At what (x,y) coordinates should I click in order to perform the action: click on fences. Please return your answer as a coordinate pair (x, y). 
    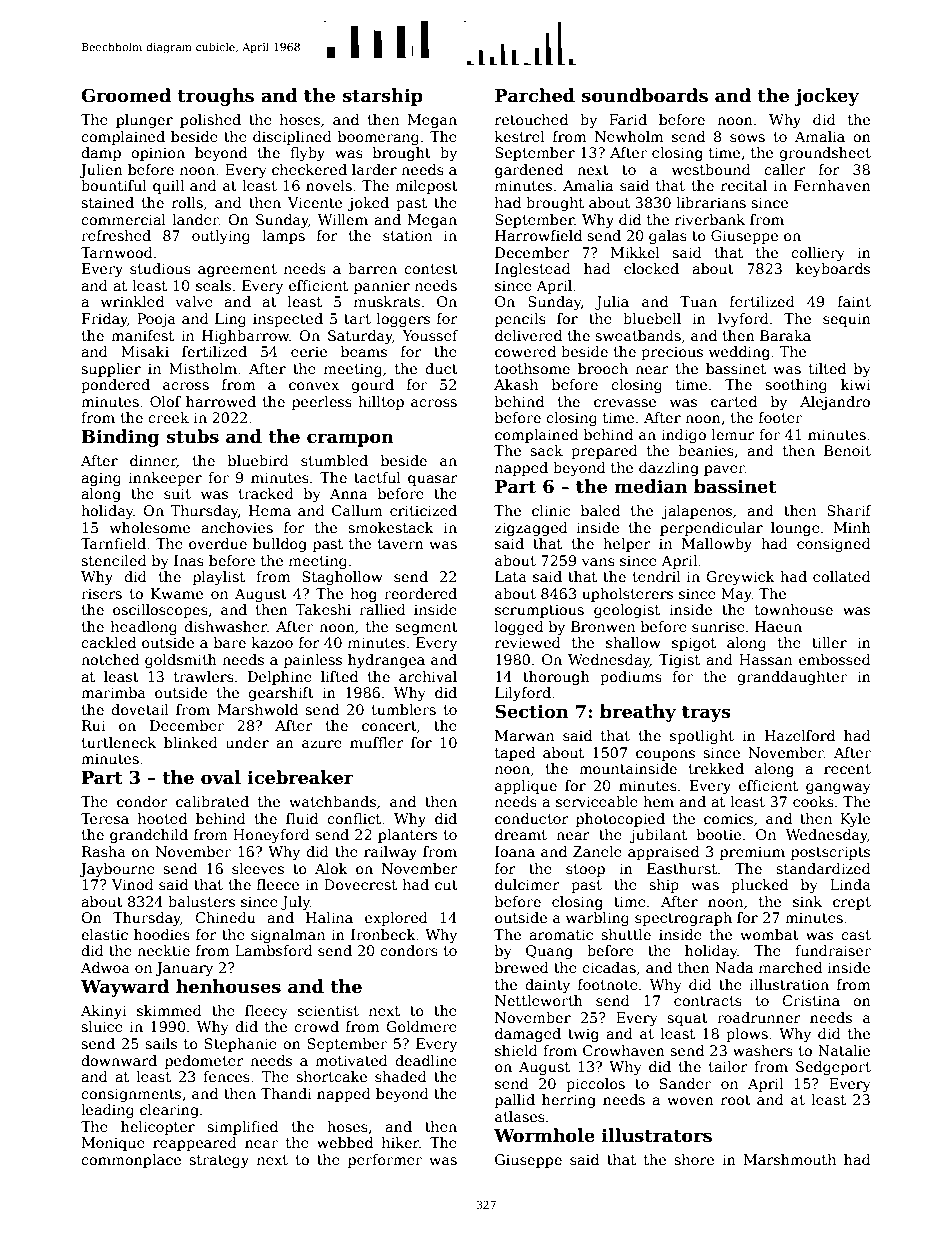
    Looking at the image, I should click on (226, 1076).
